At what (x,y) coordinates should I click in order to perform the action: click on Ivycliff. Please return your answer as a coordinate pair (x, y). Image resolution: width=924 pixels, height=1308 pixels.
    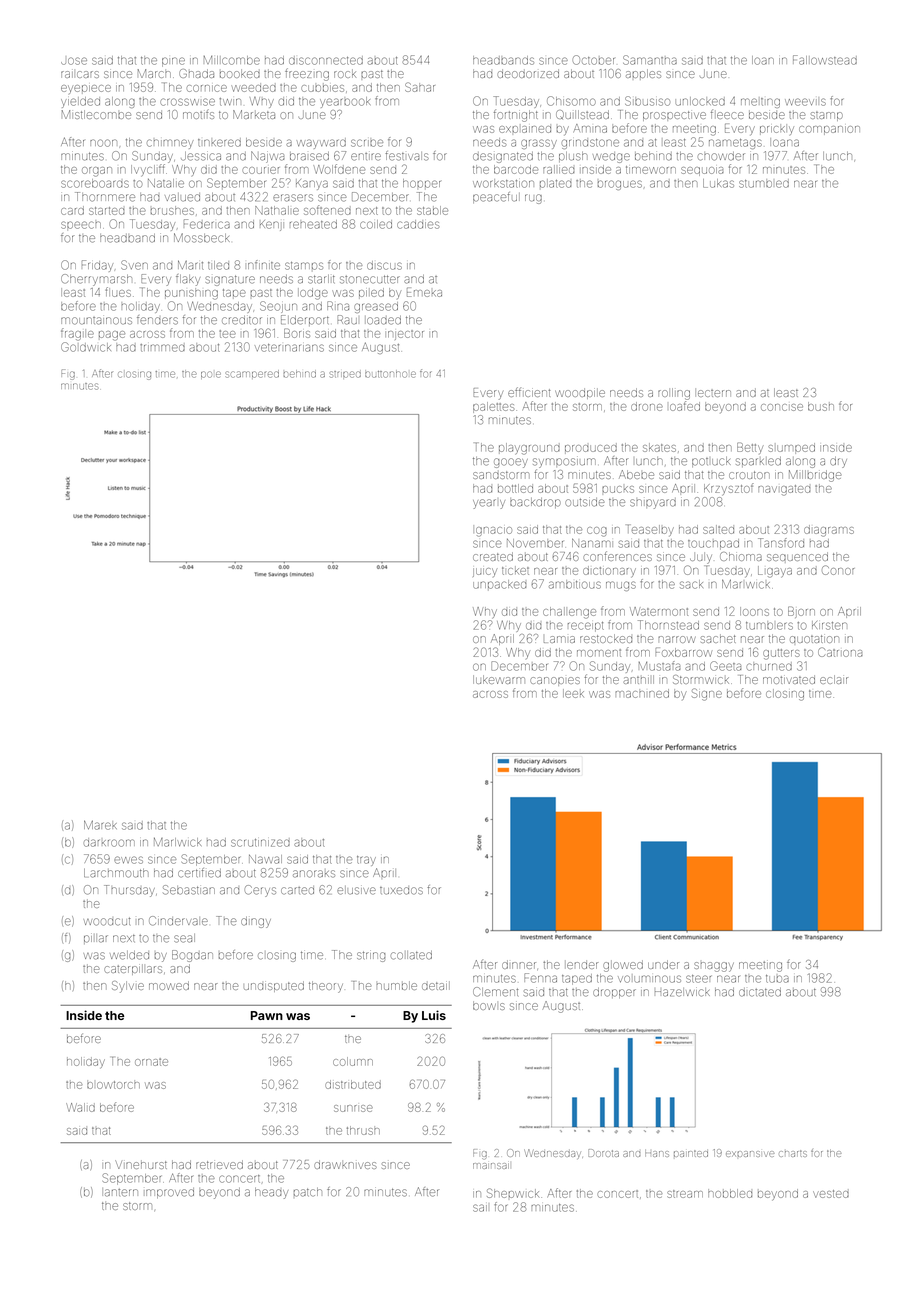
    Looking at the image, I should click on (148, 170).
